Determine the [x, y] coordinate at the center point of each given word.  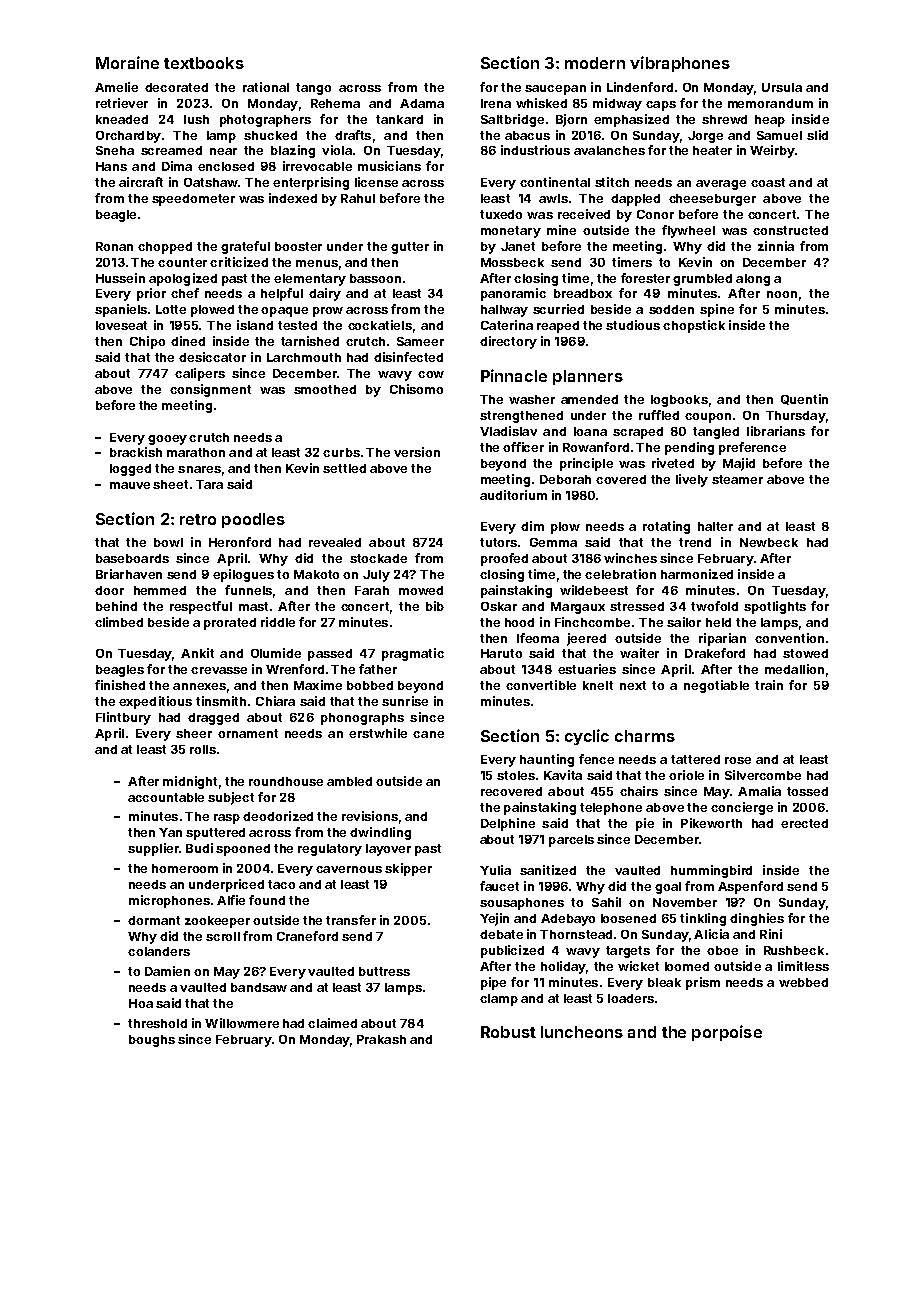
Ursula [782, 87]
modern [595, 63]
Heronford [240, 542]
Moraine [127, 62]
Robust [508, 1032]
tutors [498, 542]
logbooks [679, 401]
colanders [159, 951]
